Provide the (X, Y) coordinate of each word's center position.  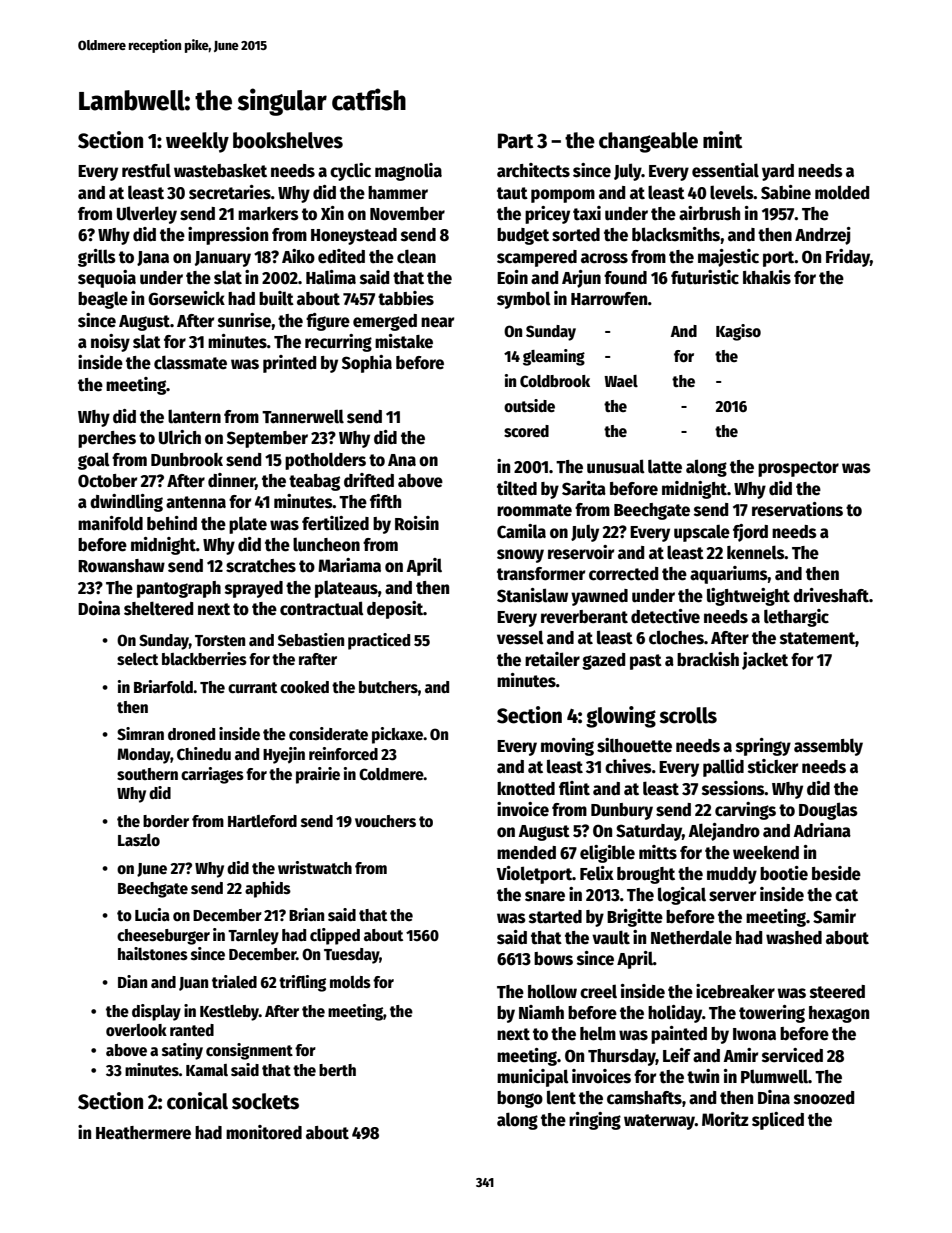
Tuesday (352, 956)
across (604, 258)
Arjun (581, 279)
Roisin (417, 523)
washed (794, 938)
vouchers (385, 821)
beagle (103, 300)
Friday (848, 258)
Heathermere (143, 1133)
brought (646, 875)
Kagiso (738, 332)
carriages (212, 775)
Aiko (298, 256)
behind (172, 523)
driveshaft (831, 595)
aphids (268, 889)
